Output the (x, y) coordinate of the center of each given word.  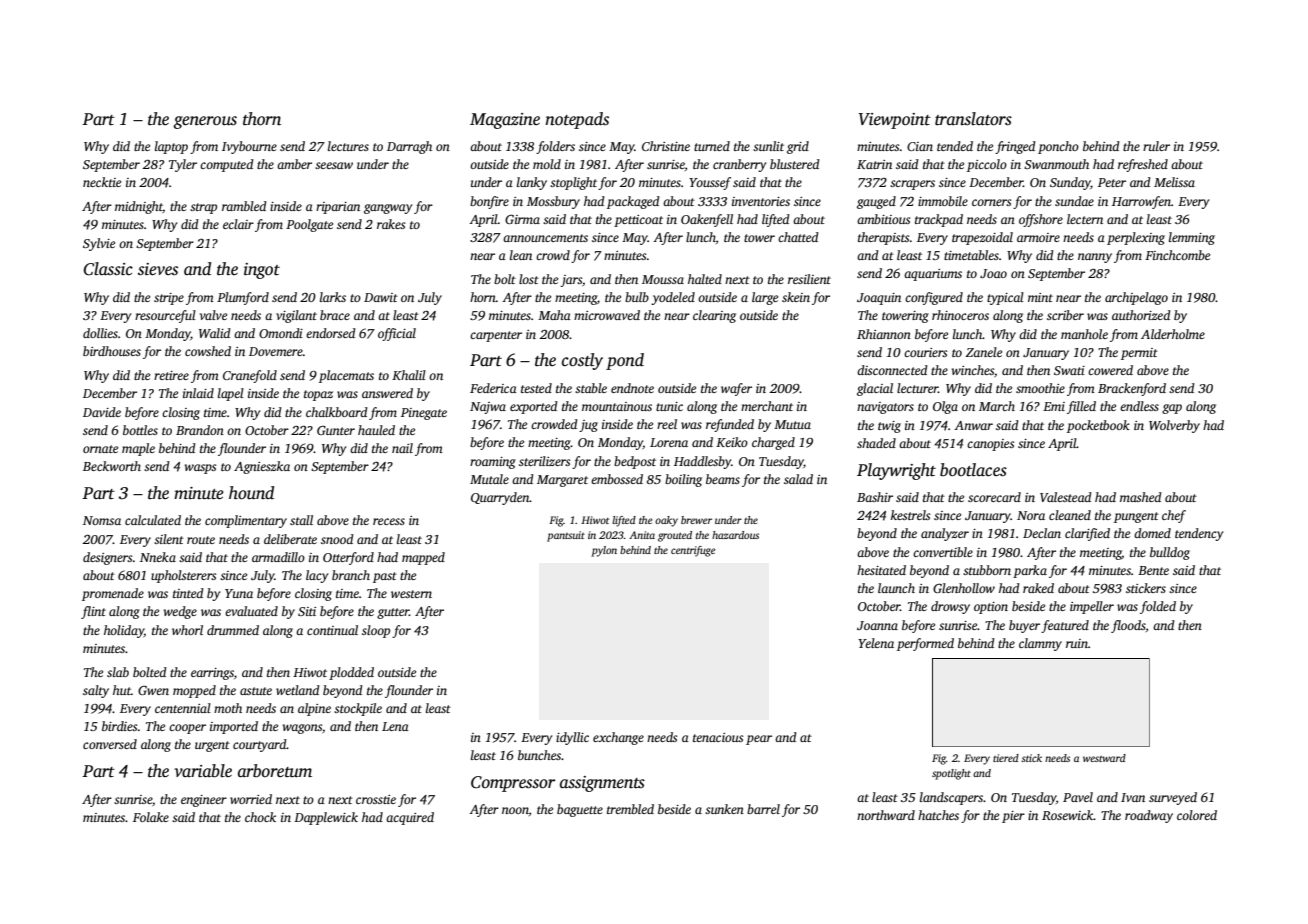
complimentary (246, 521)
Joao (993, 273)
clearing (714, 316)
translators (973, 119)
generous (205, 122)
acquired (410, 818)
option (991, 608)
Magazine (505, 121)
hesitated (881, 570)
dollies (100, 333)
